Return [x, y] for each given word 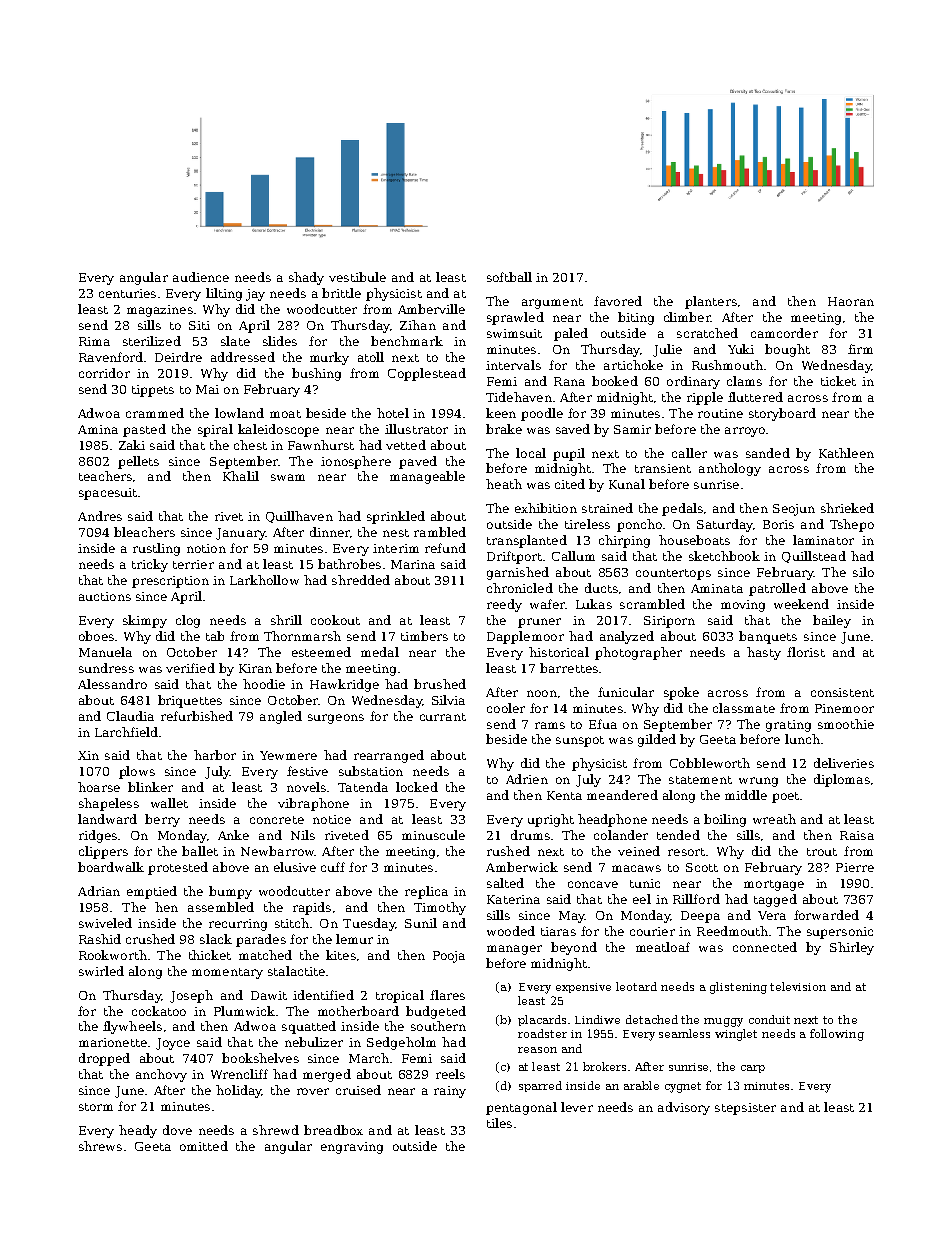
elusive [295, 867]
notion [206, 548]
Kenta [564, 795]
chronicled [520, 588]
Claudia [130, 716]
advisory [684, 1108]
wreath [774, 819]
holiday [239, 1091]
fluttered [755, 397]
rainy [450, 1092]
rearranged [389, 756]
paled [571, 334]
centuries [127, 293]
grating [788, 726]
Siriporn [669, 622]
